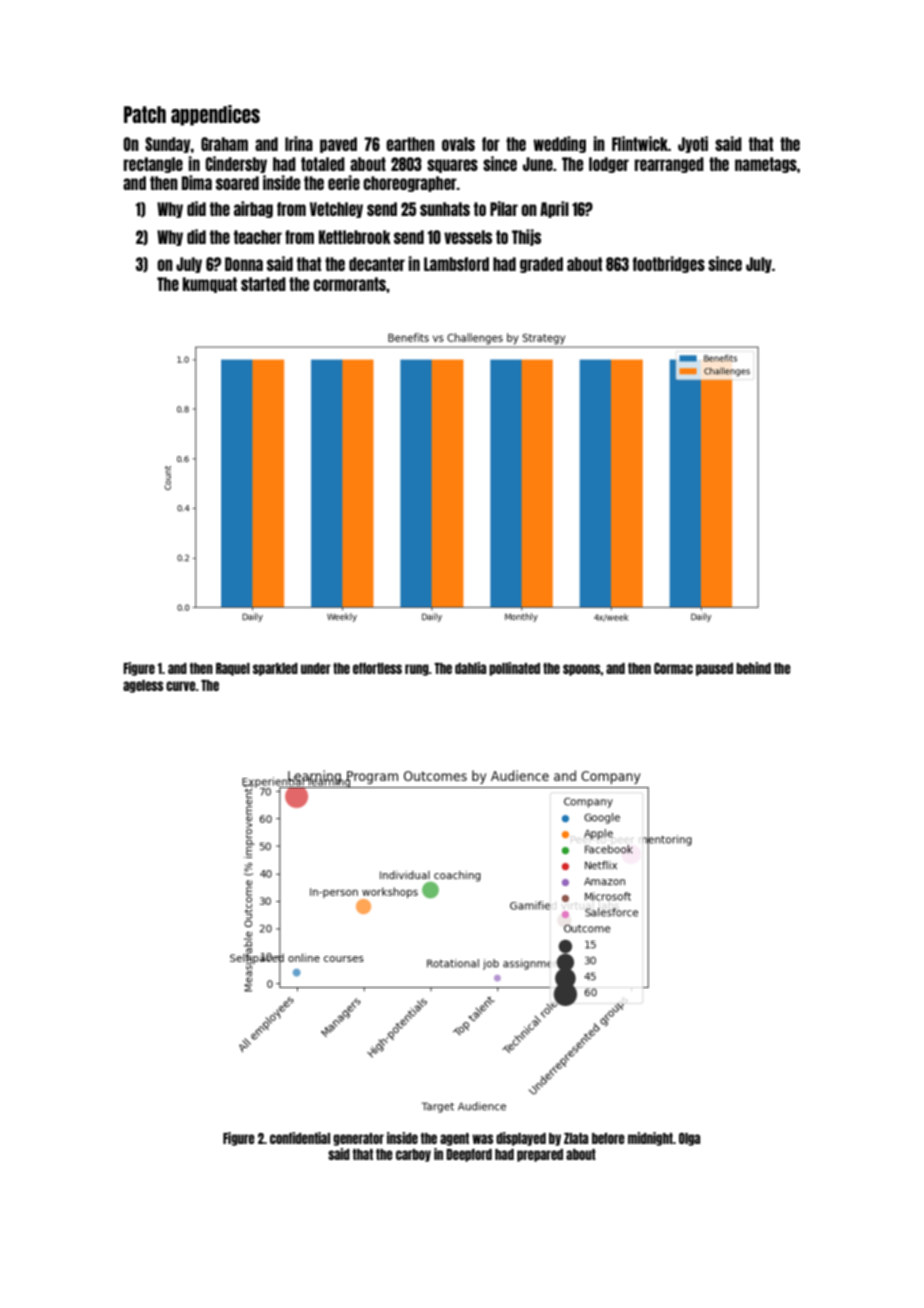 The image size is (924, 1308). I want to click on Olga, so click(689, 1139).
